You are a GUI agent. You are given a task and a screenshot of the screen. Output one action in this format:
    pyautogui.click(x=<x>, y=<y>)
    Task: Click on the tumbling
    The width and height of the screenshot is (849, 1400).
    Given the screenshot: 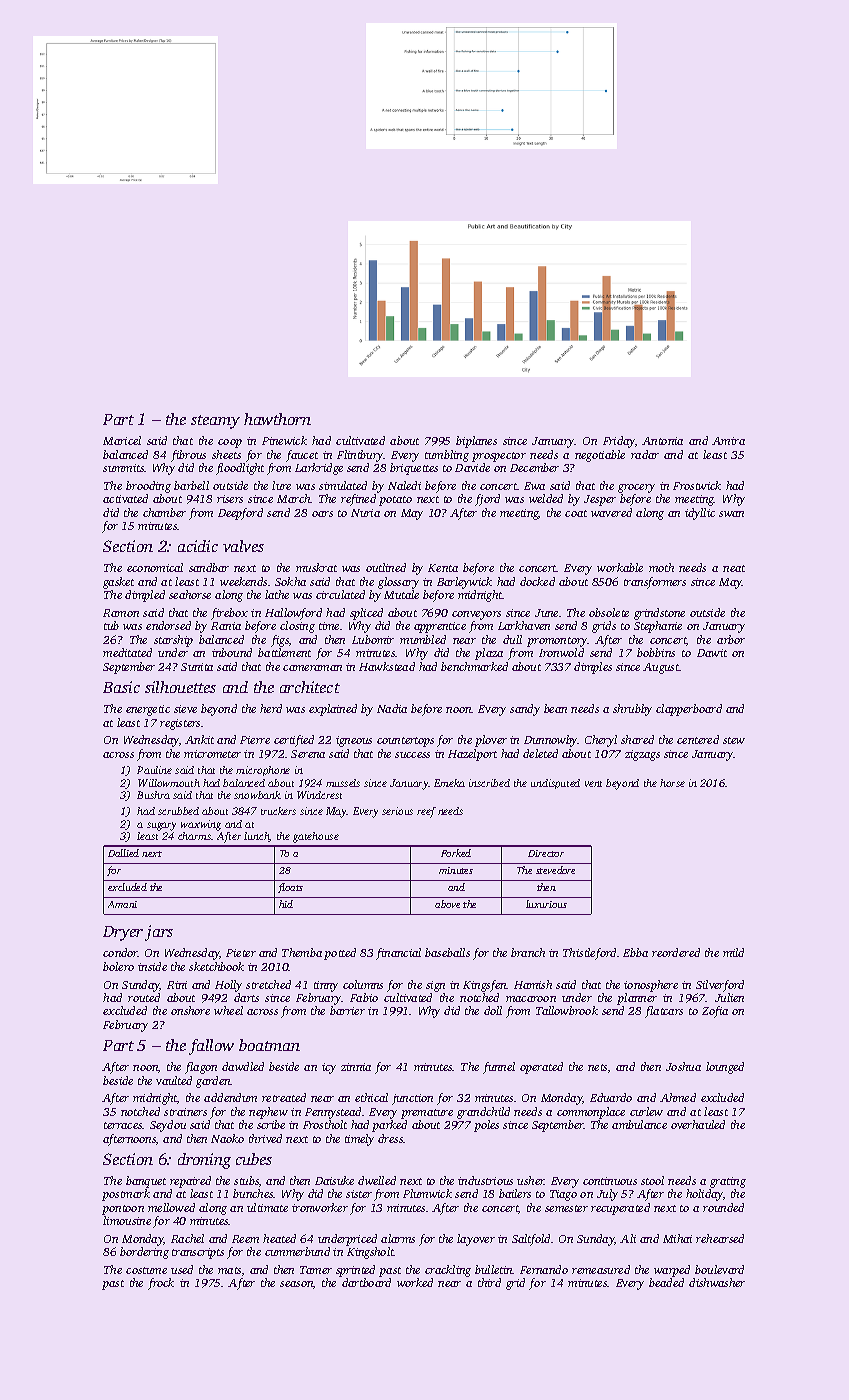 What is the action you would take?
    pyautogui.click(x=447, y=456)
